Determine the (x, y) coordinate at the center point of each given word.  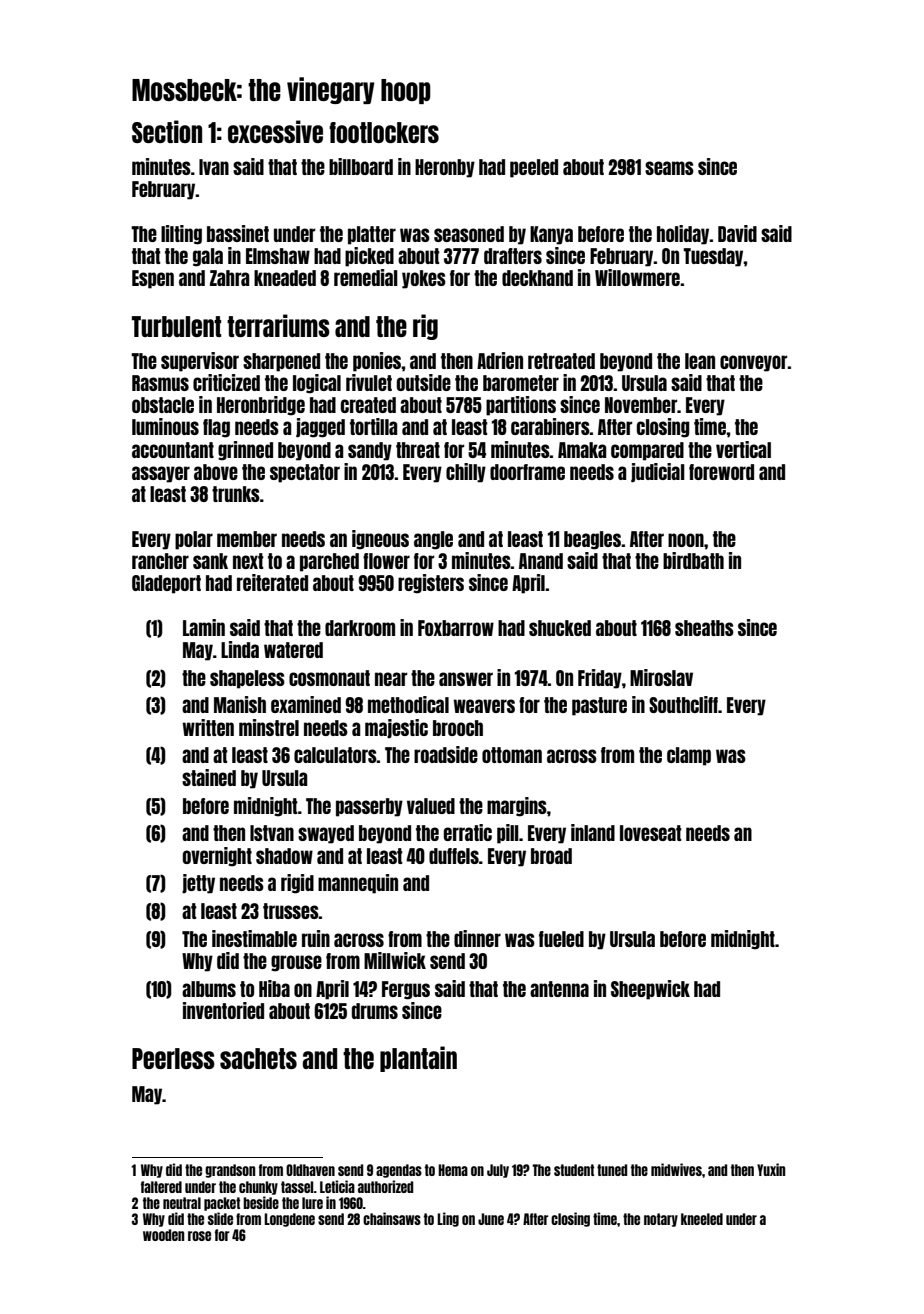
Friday (600, 679)
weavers (484, 706)
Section (167, 131)
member (247, 539)
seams (669, 168)
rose (199, 1236)
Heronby (445, 168)
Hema (453, 1170)
